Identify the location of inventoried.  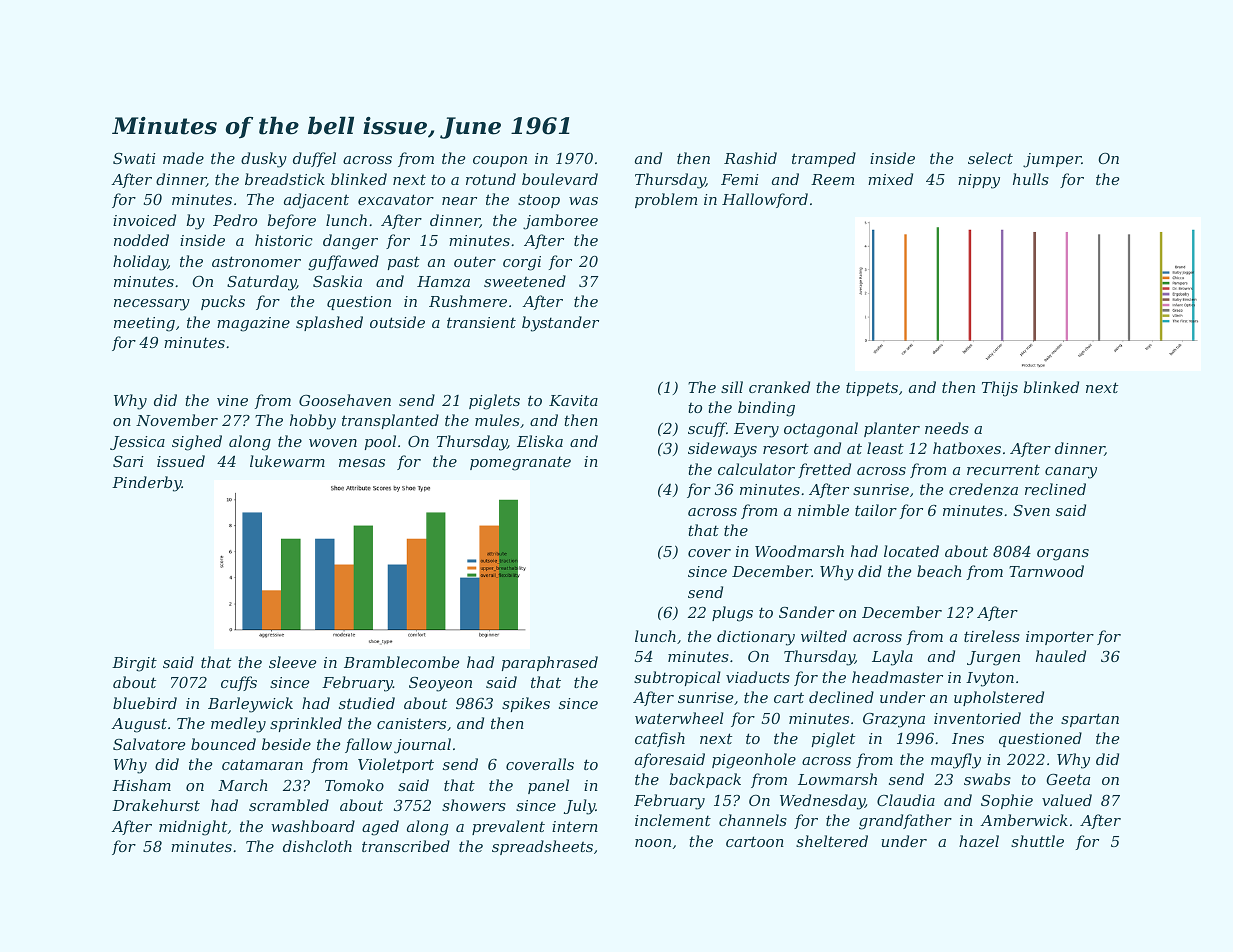
(977, 718).
